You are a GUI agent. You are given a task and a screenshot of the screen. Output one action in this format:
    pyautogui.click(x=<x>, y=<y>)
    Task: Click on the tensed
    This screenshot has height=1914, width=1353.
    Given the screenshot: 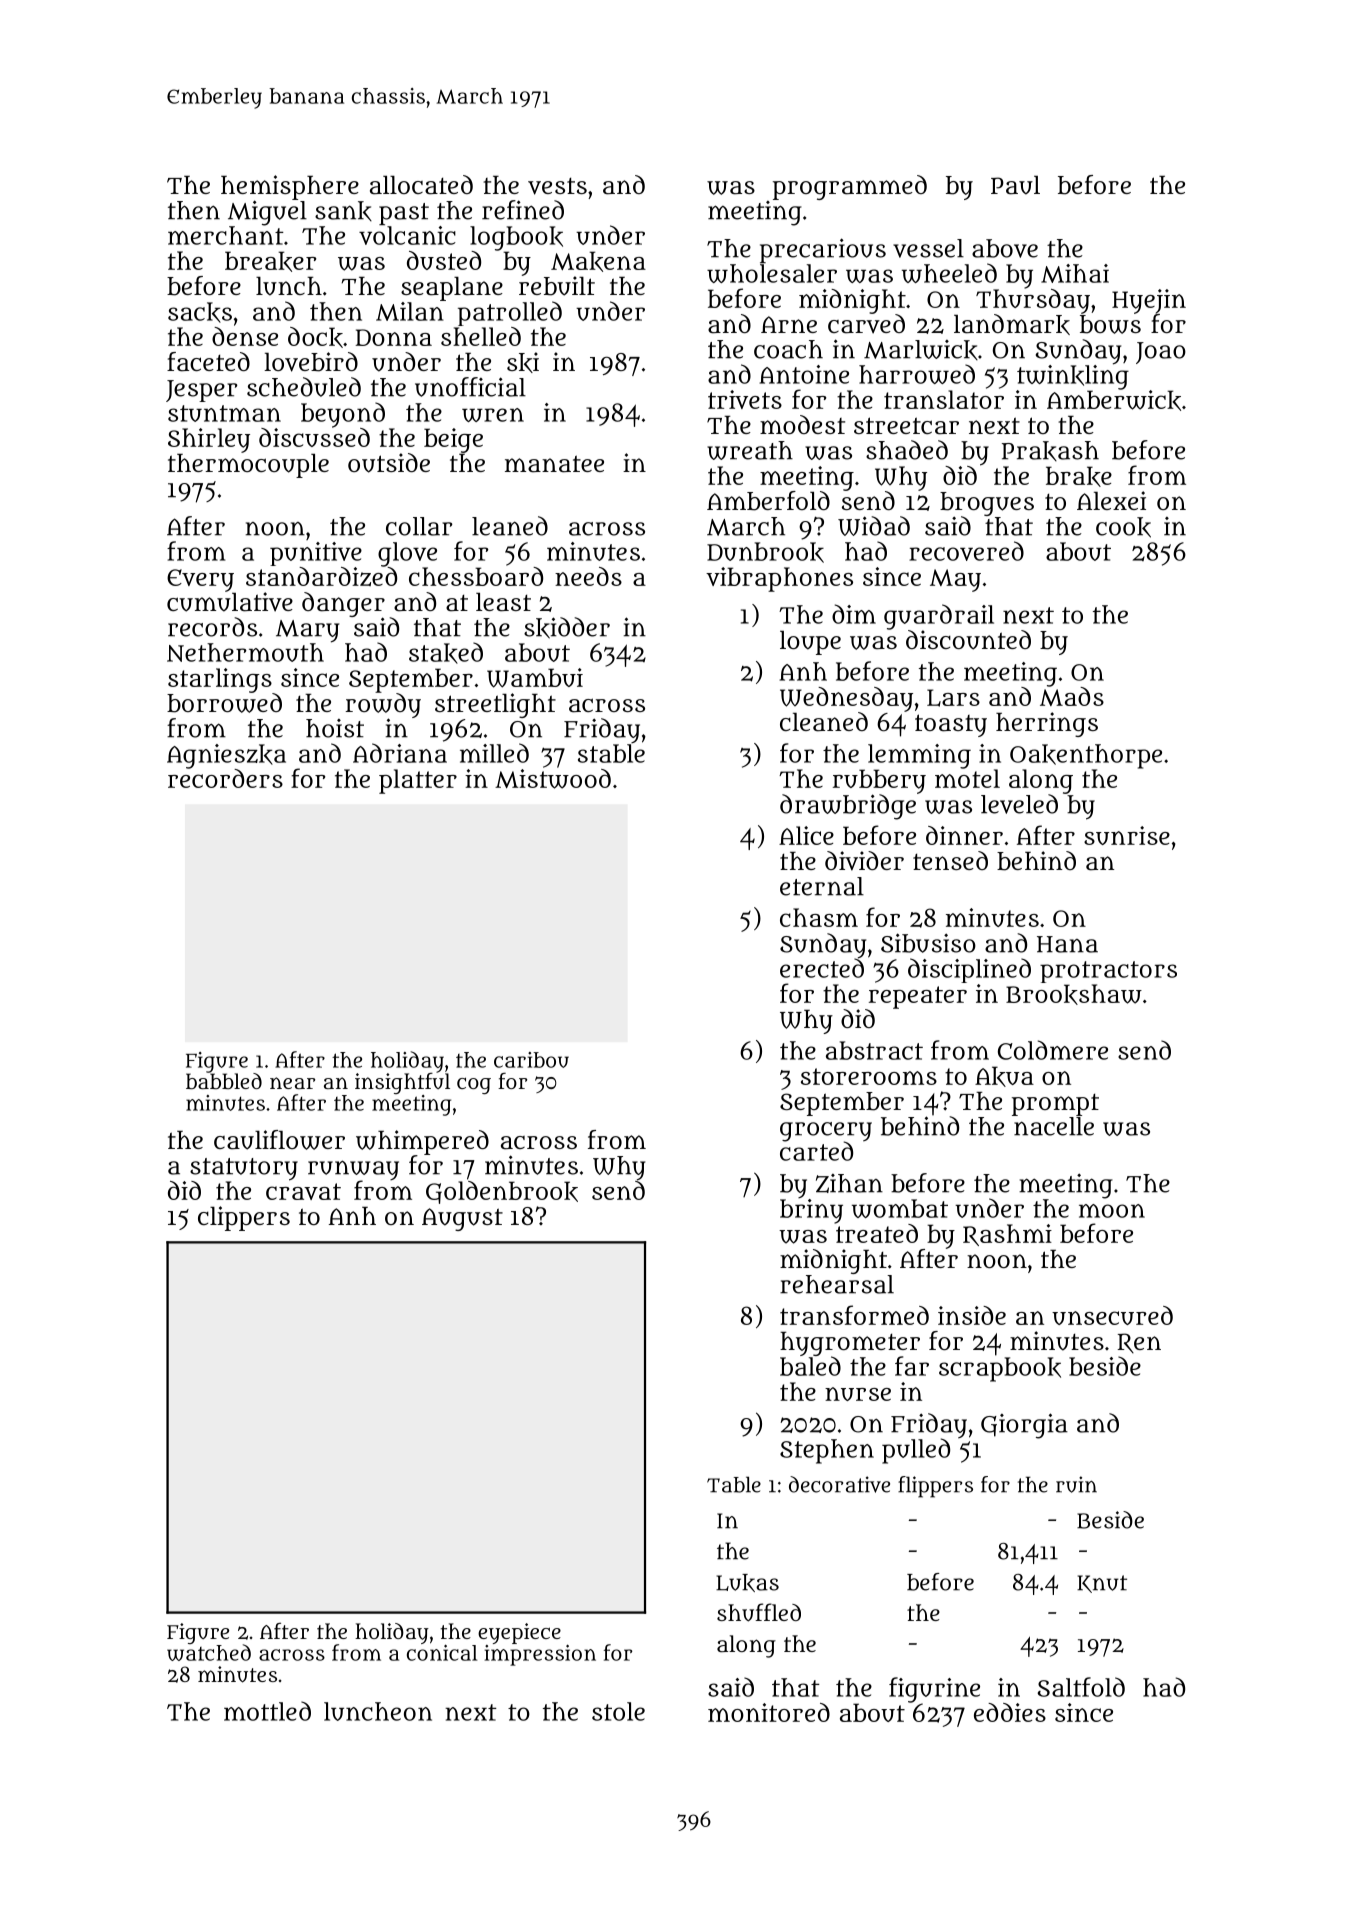 What is the action you would take?
    pyautogui.click(x=950, y=860)
